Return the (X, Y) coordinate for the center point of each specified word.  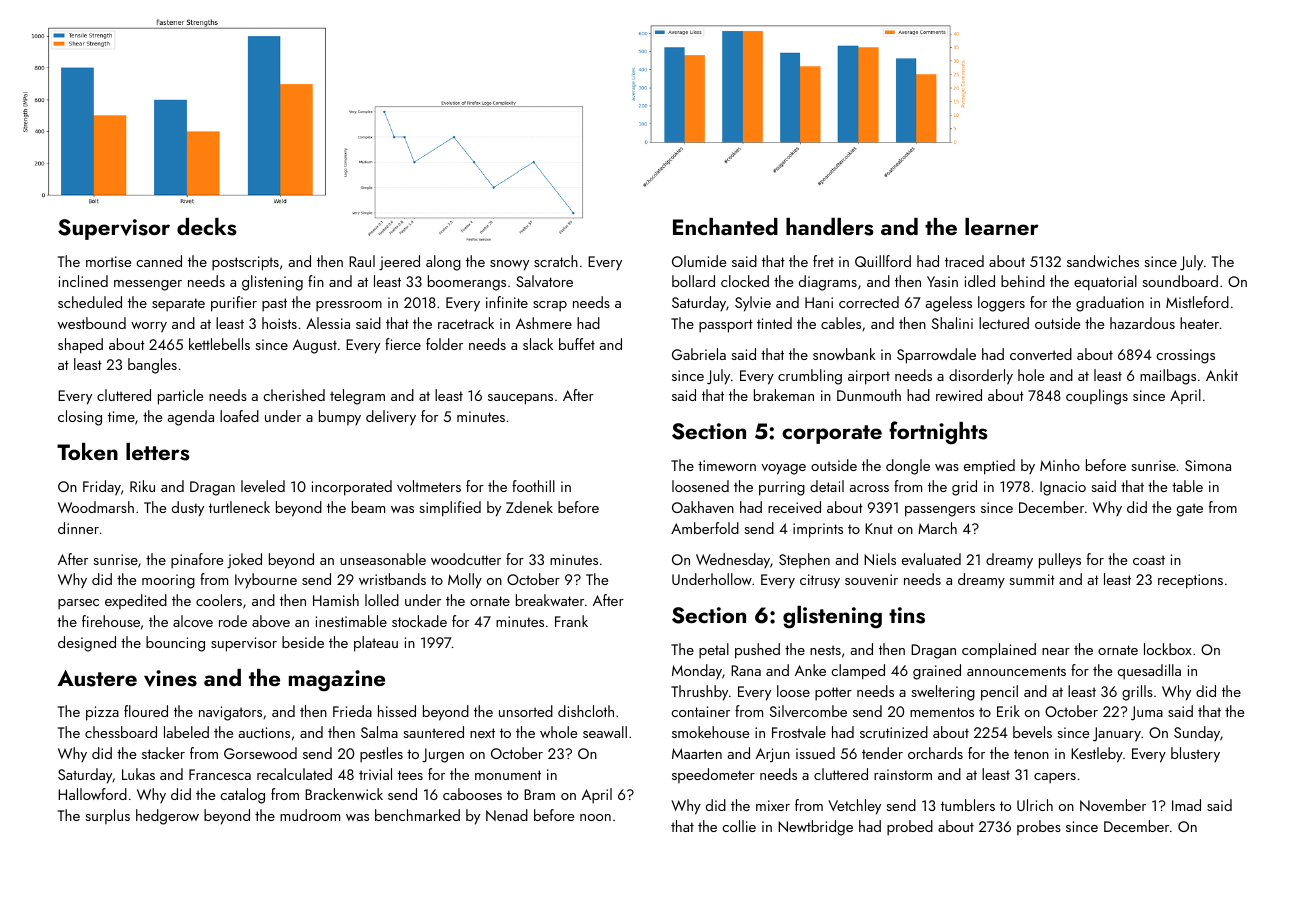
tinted (774, 323)
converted (1041, 354)
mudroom (310, 815)
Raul (362, 261)
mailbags (1168, 377)
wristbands (392, 579)
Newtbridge (815, 828)
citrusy (820, 581)
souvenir (871, 579)
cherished (294, 395)
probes (1039, 827)
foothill (533, 486)
